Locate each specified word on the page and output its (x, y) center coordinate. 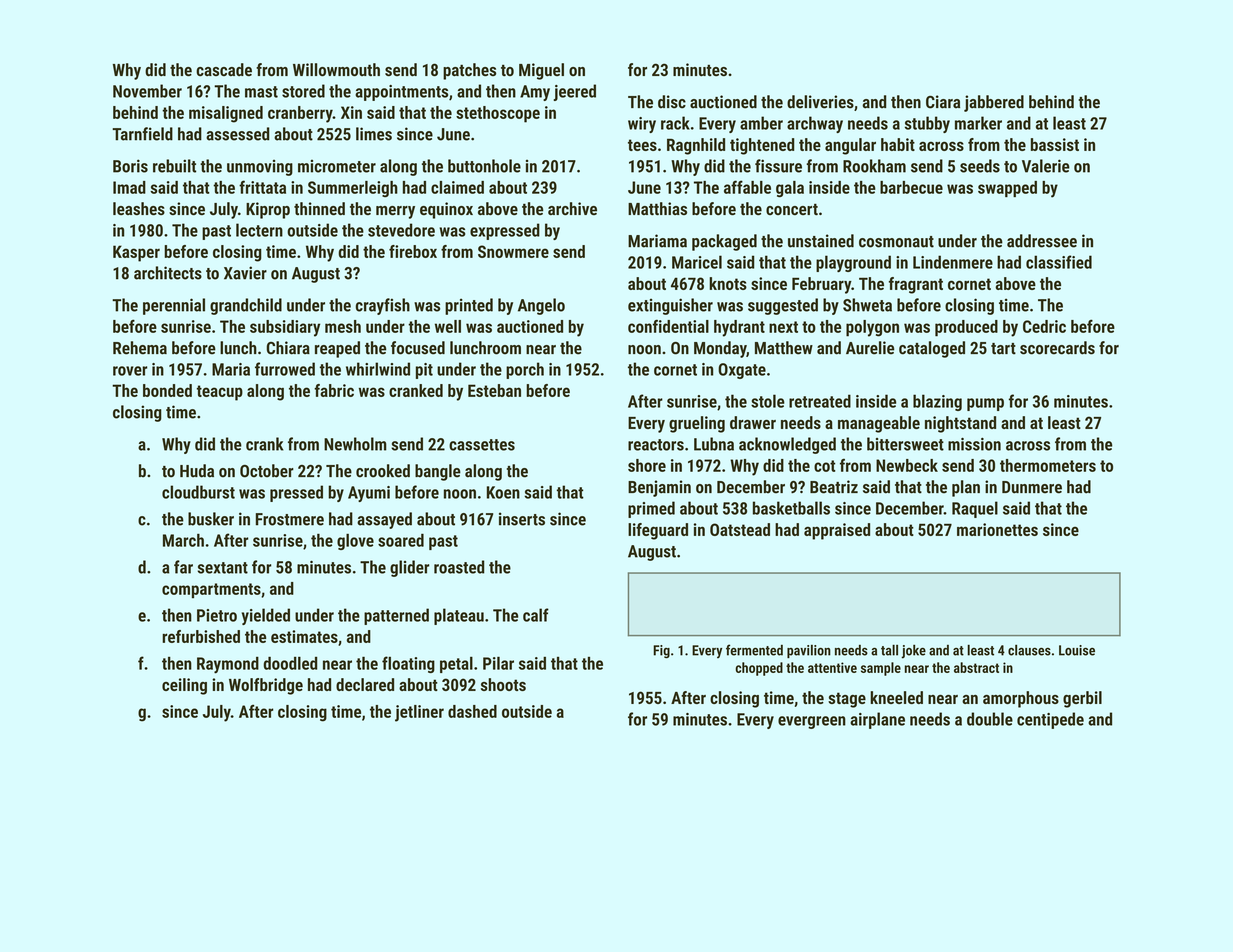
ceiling (184, 686)
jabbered (994, 103)
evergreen (812, 722)
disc (672, 102)
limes (374, 134)
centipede (1050, 720)
